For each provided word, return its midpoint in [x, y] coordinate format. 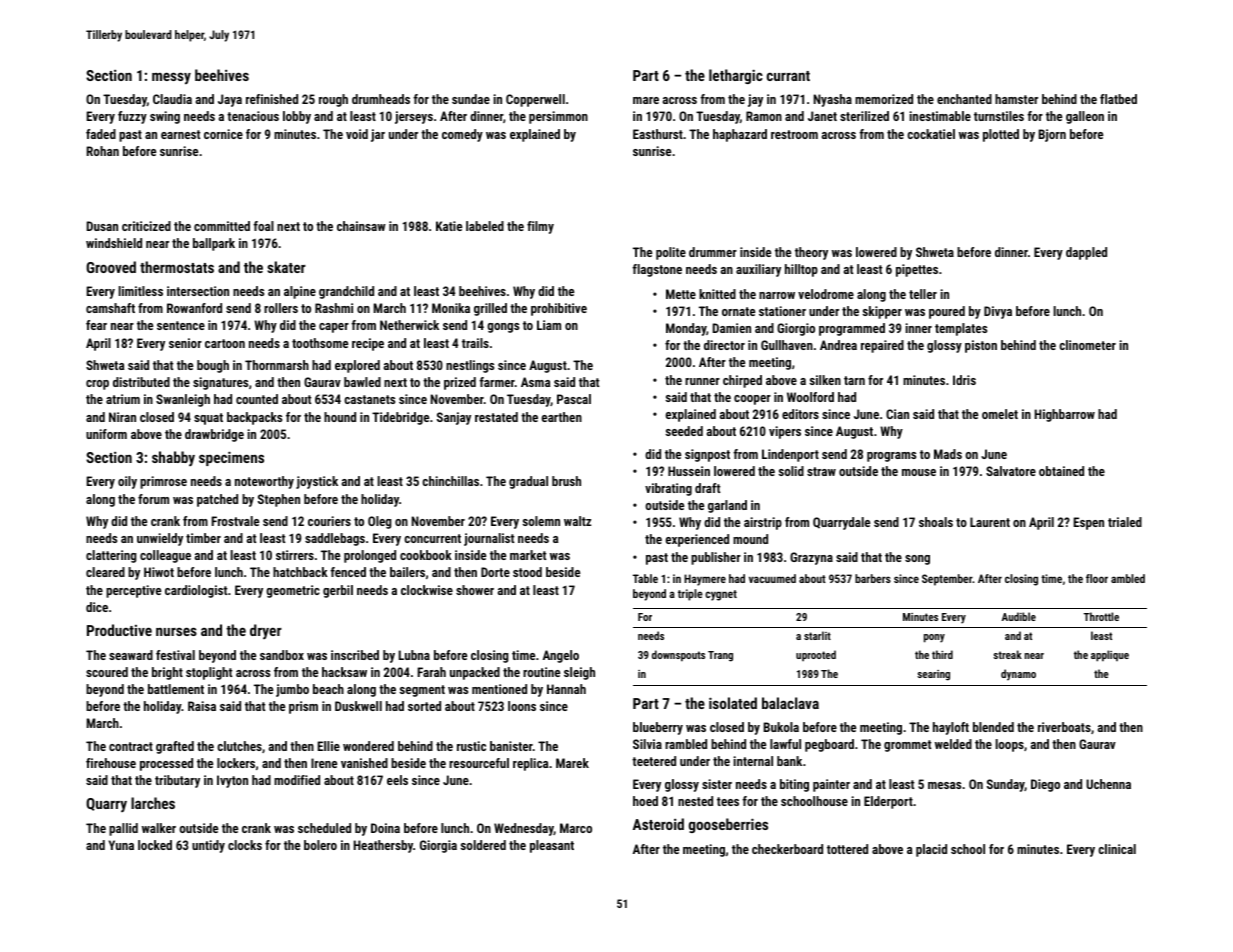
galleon [1085, 117]
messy [171, 78]
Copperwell [535, 100]
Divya [998, 312]
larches [153, 803]
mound [750, 539]
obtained [1061, 471]
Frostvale [235, 521]
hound [340, 417]
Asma [535, 382]
